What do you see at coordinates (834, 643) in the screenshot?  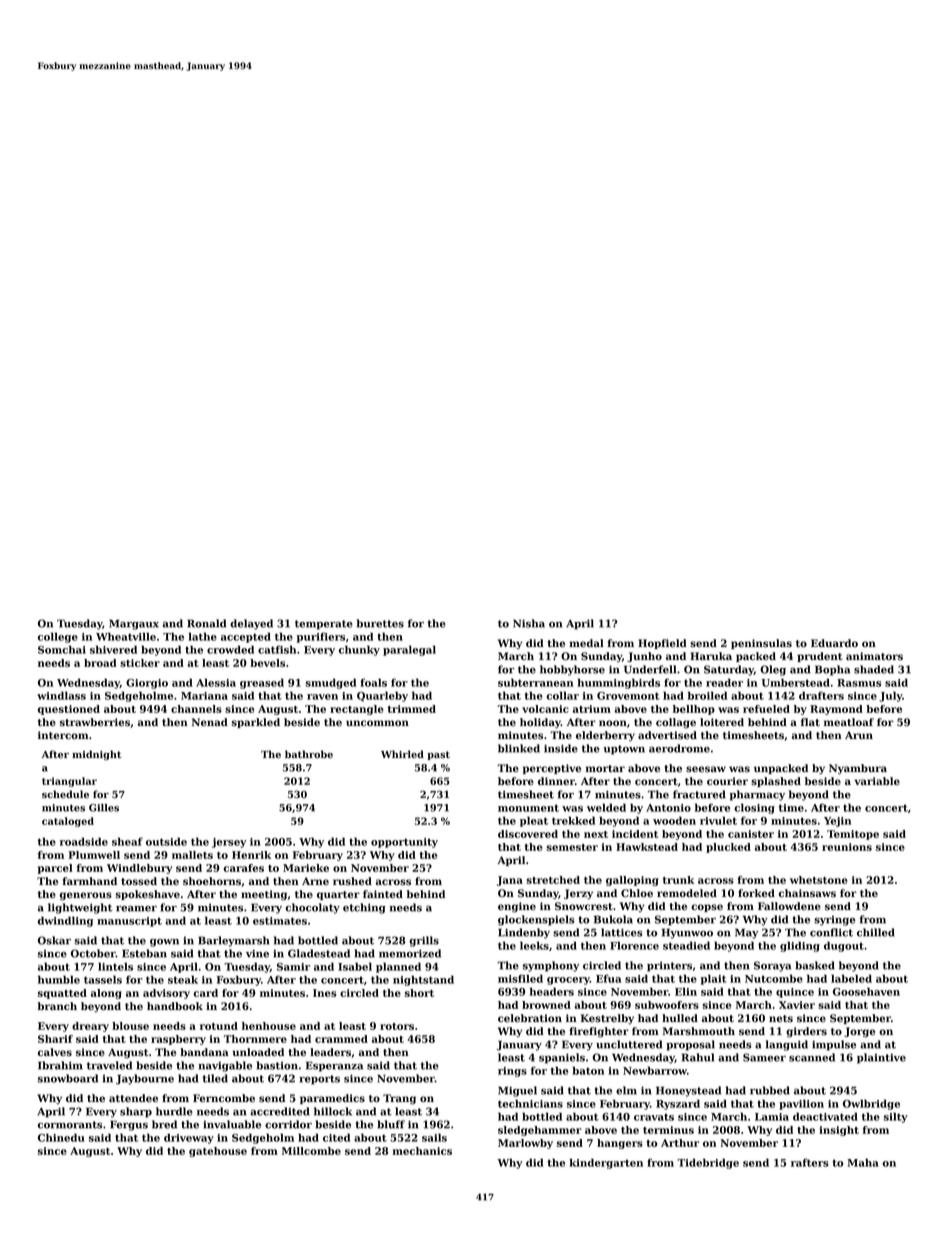 I see `Eduardo` at bounding box center [834, 643].
